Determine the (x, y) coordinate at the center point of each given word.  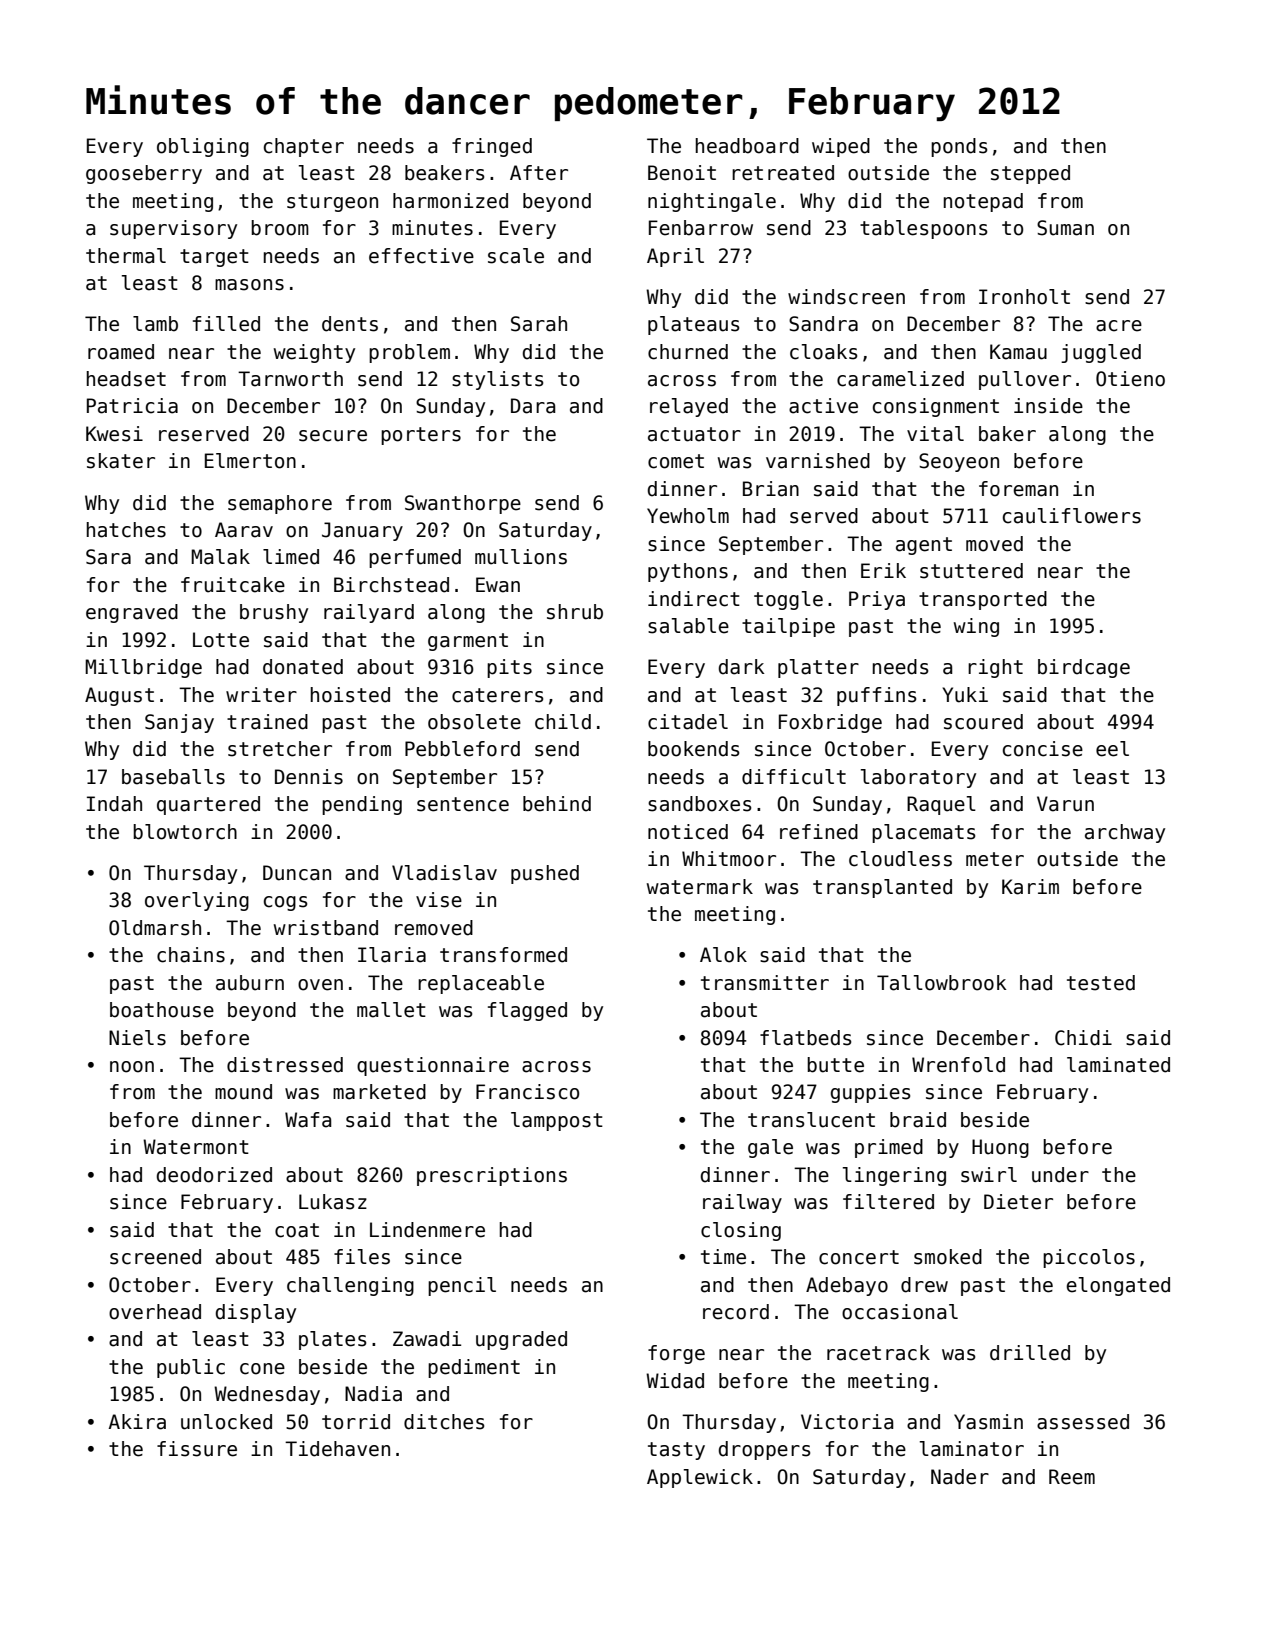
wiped (841, 147)
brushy (274, 613)
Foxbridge (830, 723)
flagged (527, 1011)
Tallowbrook (942, 983)
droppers (764, 1450)
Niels (137, 1038)
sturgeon (332, 203)
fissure (197, 1449)
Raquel (941, 805)
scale (516, 256)
